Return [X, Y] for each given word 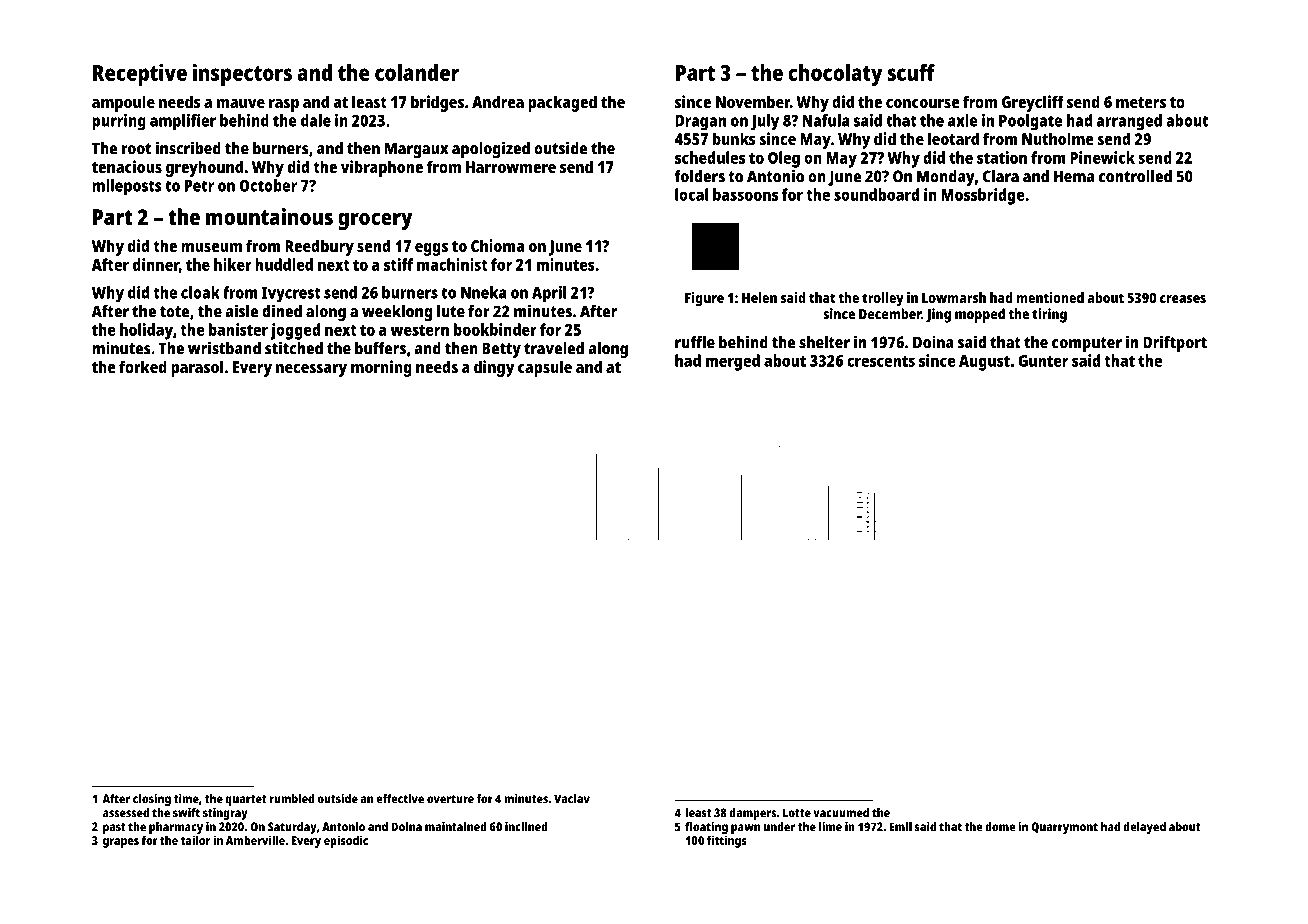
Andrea [498, 101]
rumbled [291, 799]
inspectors [242, 75]
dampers [752, 814]
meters [1141, 102]
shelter [824, 342]
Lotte [797, 813]
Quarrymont [1064, 828]
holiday [146, 331]
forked [143, 366]
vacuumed [841, 813]
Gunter [1043, 361]
